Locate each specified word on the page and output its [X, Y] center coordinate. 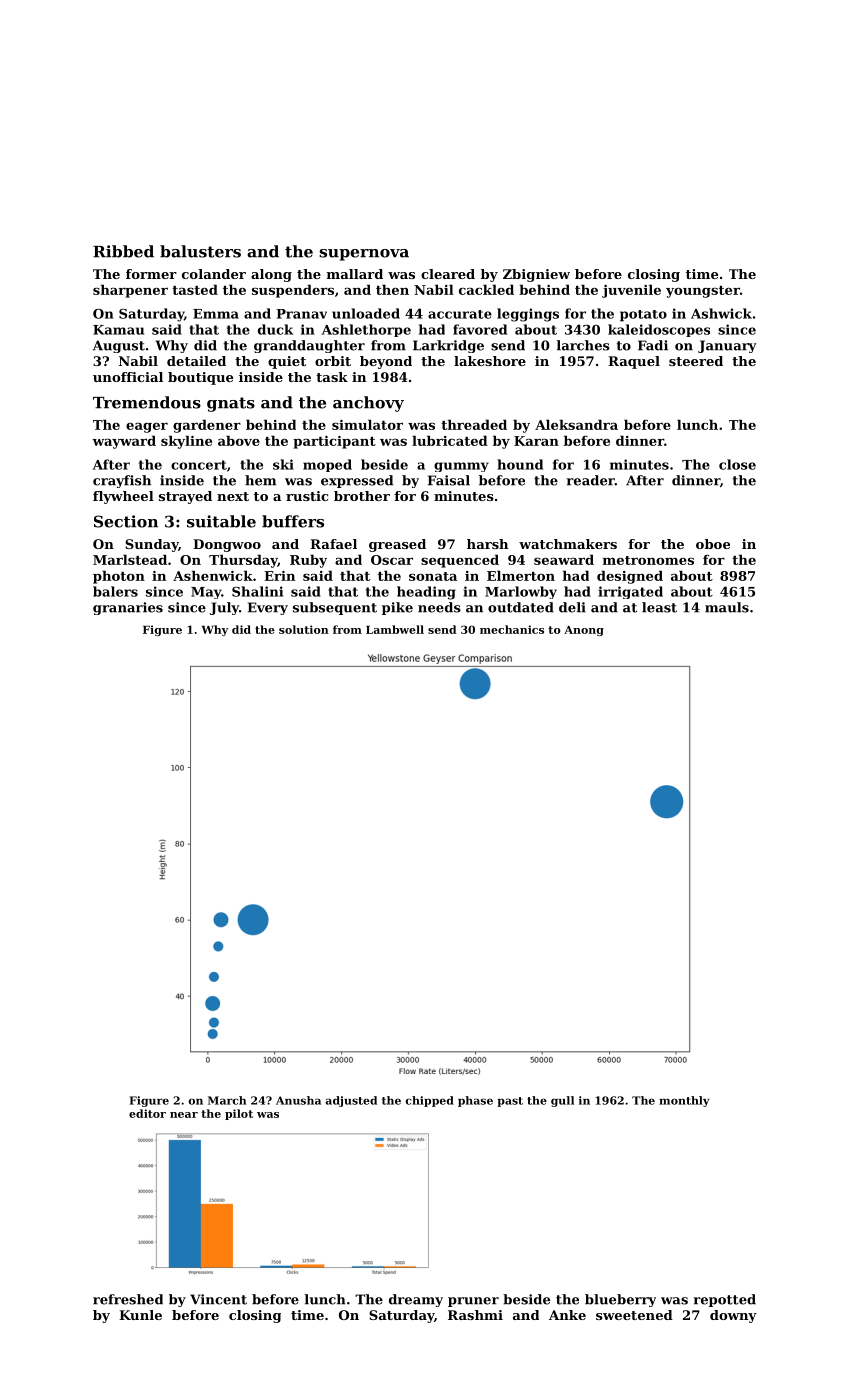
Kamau [118, 330]
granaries [128, 608]
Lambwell [395, 629]
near [184, 1115]
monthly [684, 1101]
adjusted [351, 1101]
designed [630, 577]
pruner [473, 1302]
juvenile [631, 291]
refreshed [128, 1299]
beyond [386, 362]
